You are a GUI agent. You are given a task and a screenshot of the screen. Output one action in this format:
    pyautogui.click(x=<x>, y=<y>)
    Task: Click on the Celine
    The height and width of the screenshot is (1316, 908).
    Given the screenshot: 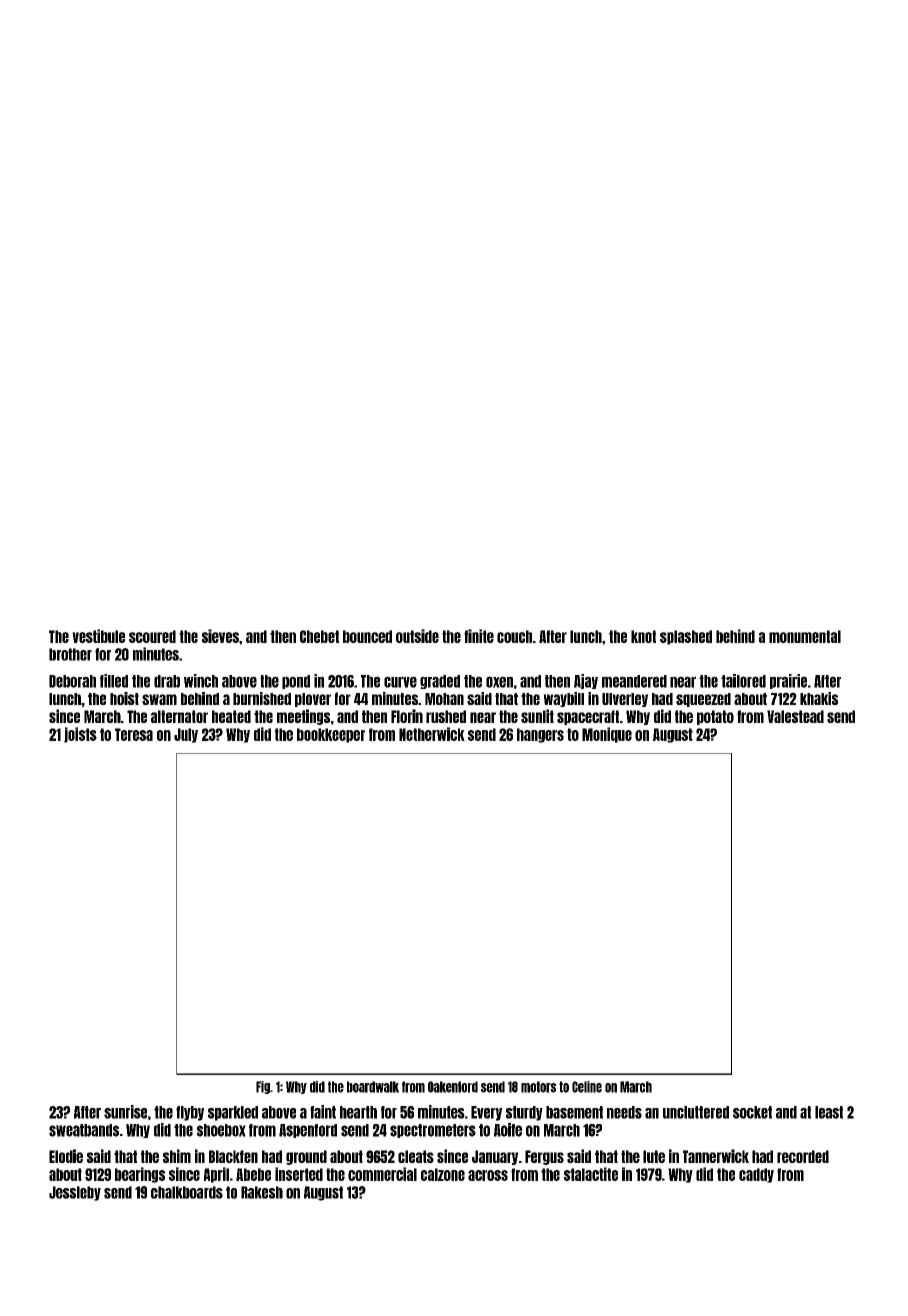 What is the action you would take?
    pyautogui.click(x=587, y=1087)
